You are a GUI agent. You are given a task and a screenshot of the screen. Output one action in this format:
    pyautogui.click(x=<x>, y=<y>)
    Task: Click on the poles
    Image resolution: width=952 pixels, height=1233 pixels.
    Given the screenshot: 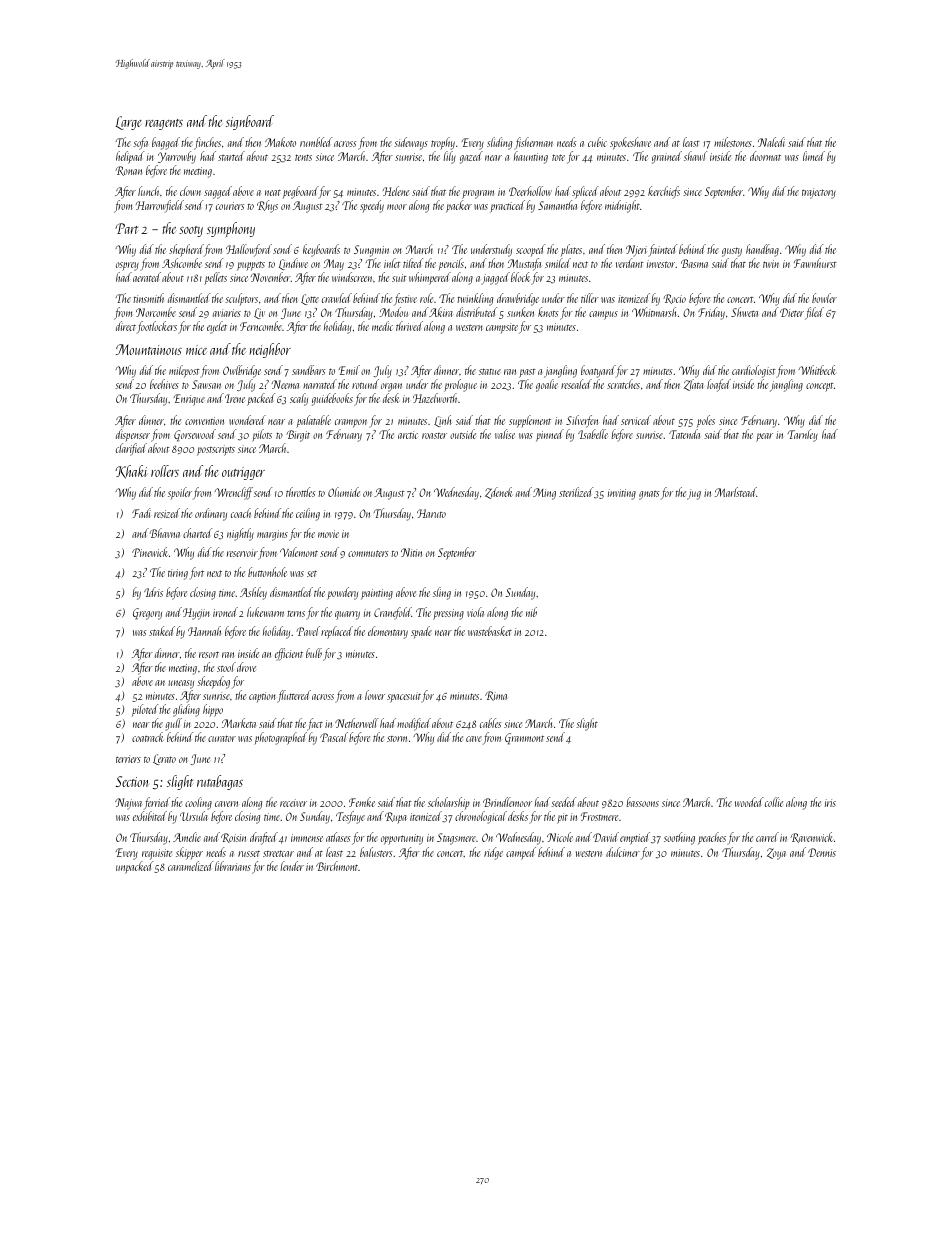 What is the action you would take?
    pyautogui.click(x=706, y=421)
